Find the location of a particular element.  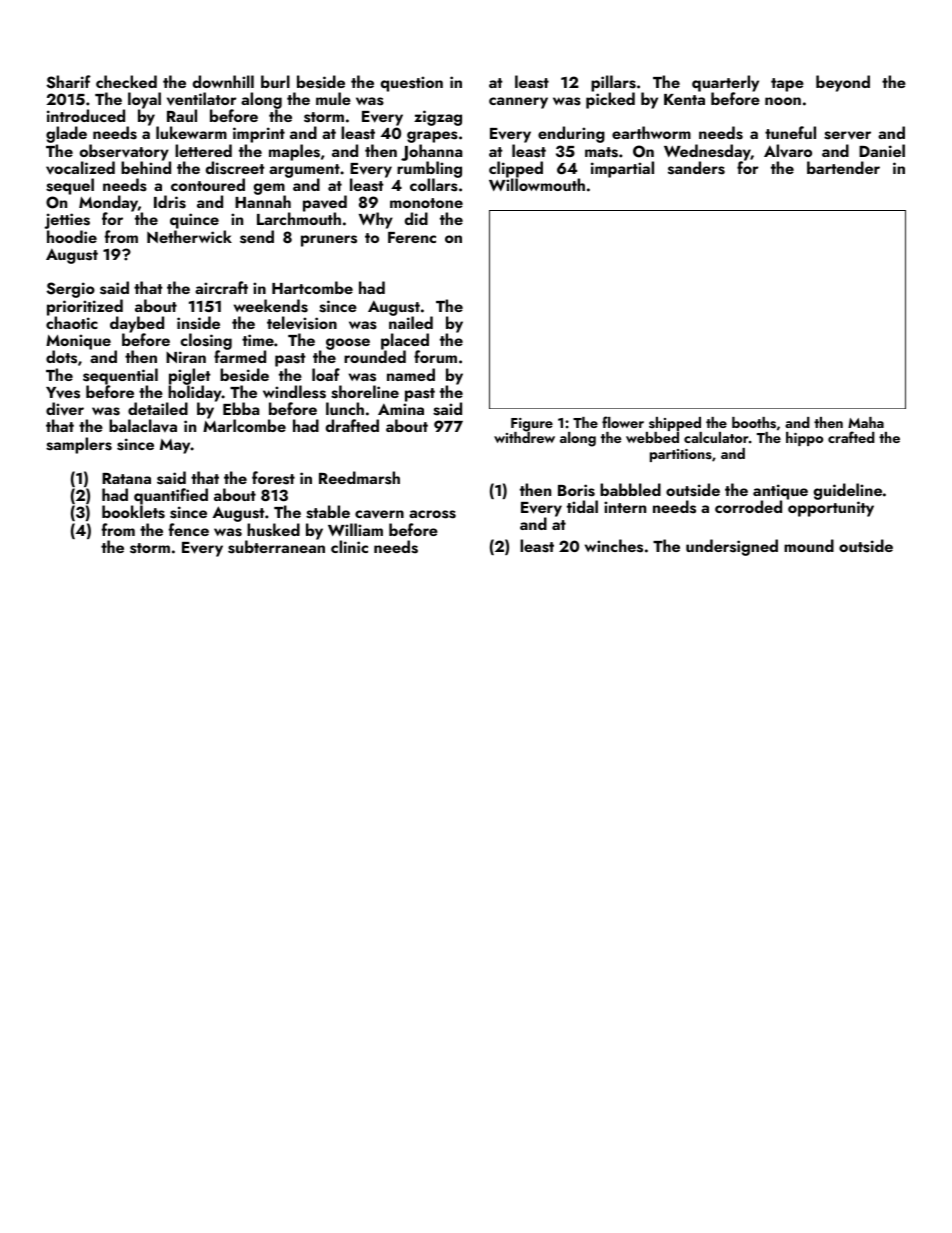

Sharif is located at coordinates (68, 82).
